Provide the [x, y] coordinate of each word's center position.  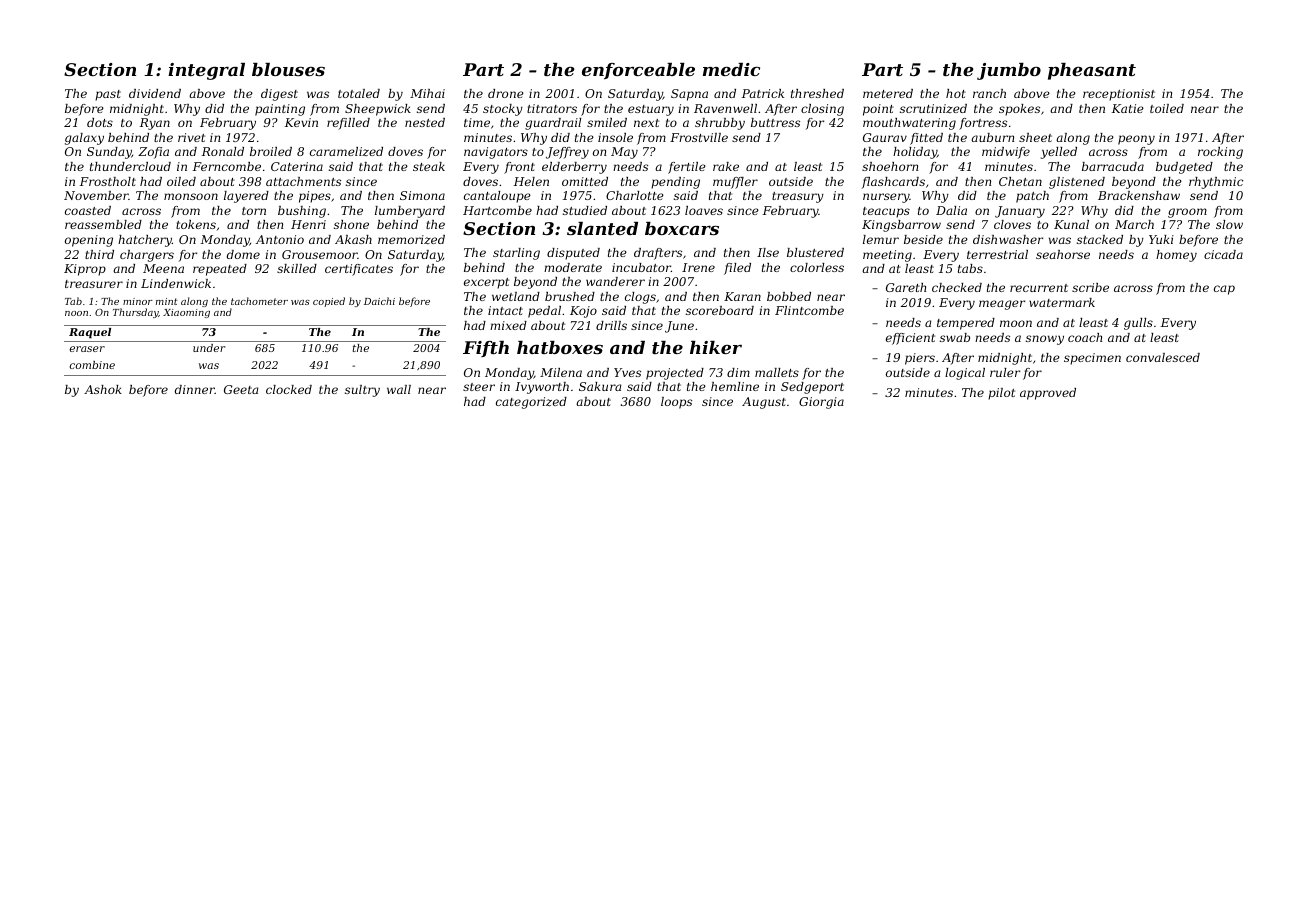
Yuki [1161, 239]
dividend [155, 93]
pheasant [1092, 71]
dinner [195, 389]
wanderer [615, 281]
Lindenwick [176, 283]
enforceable [638, 71]
